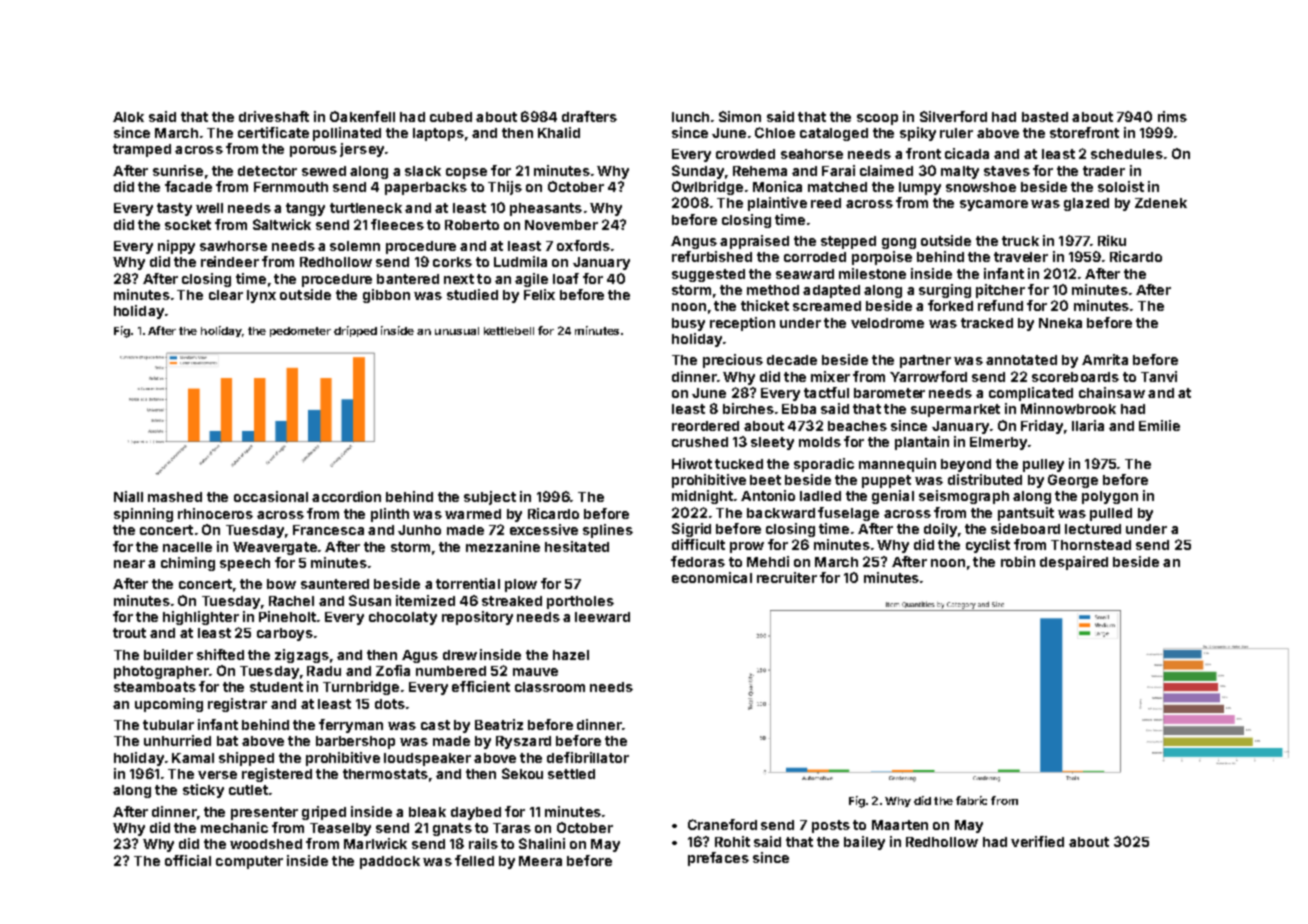  Describe the element at coordinates (740, 116) in the page. I see `Simon` at that location.
